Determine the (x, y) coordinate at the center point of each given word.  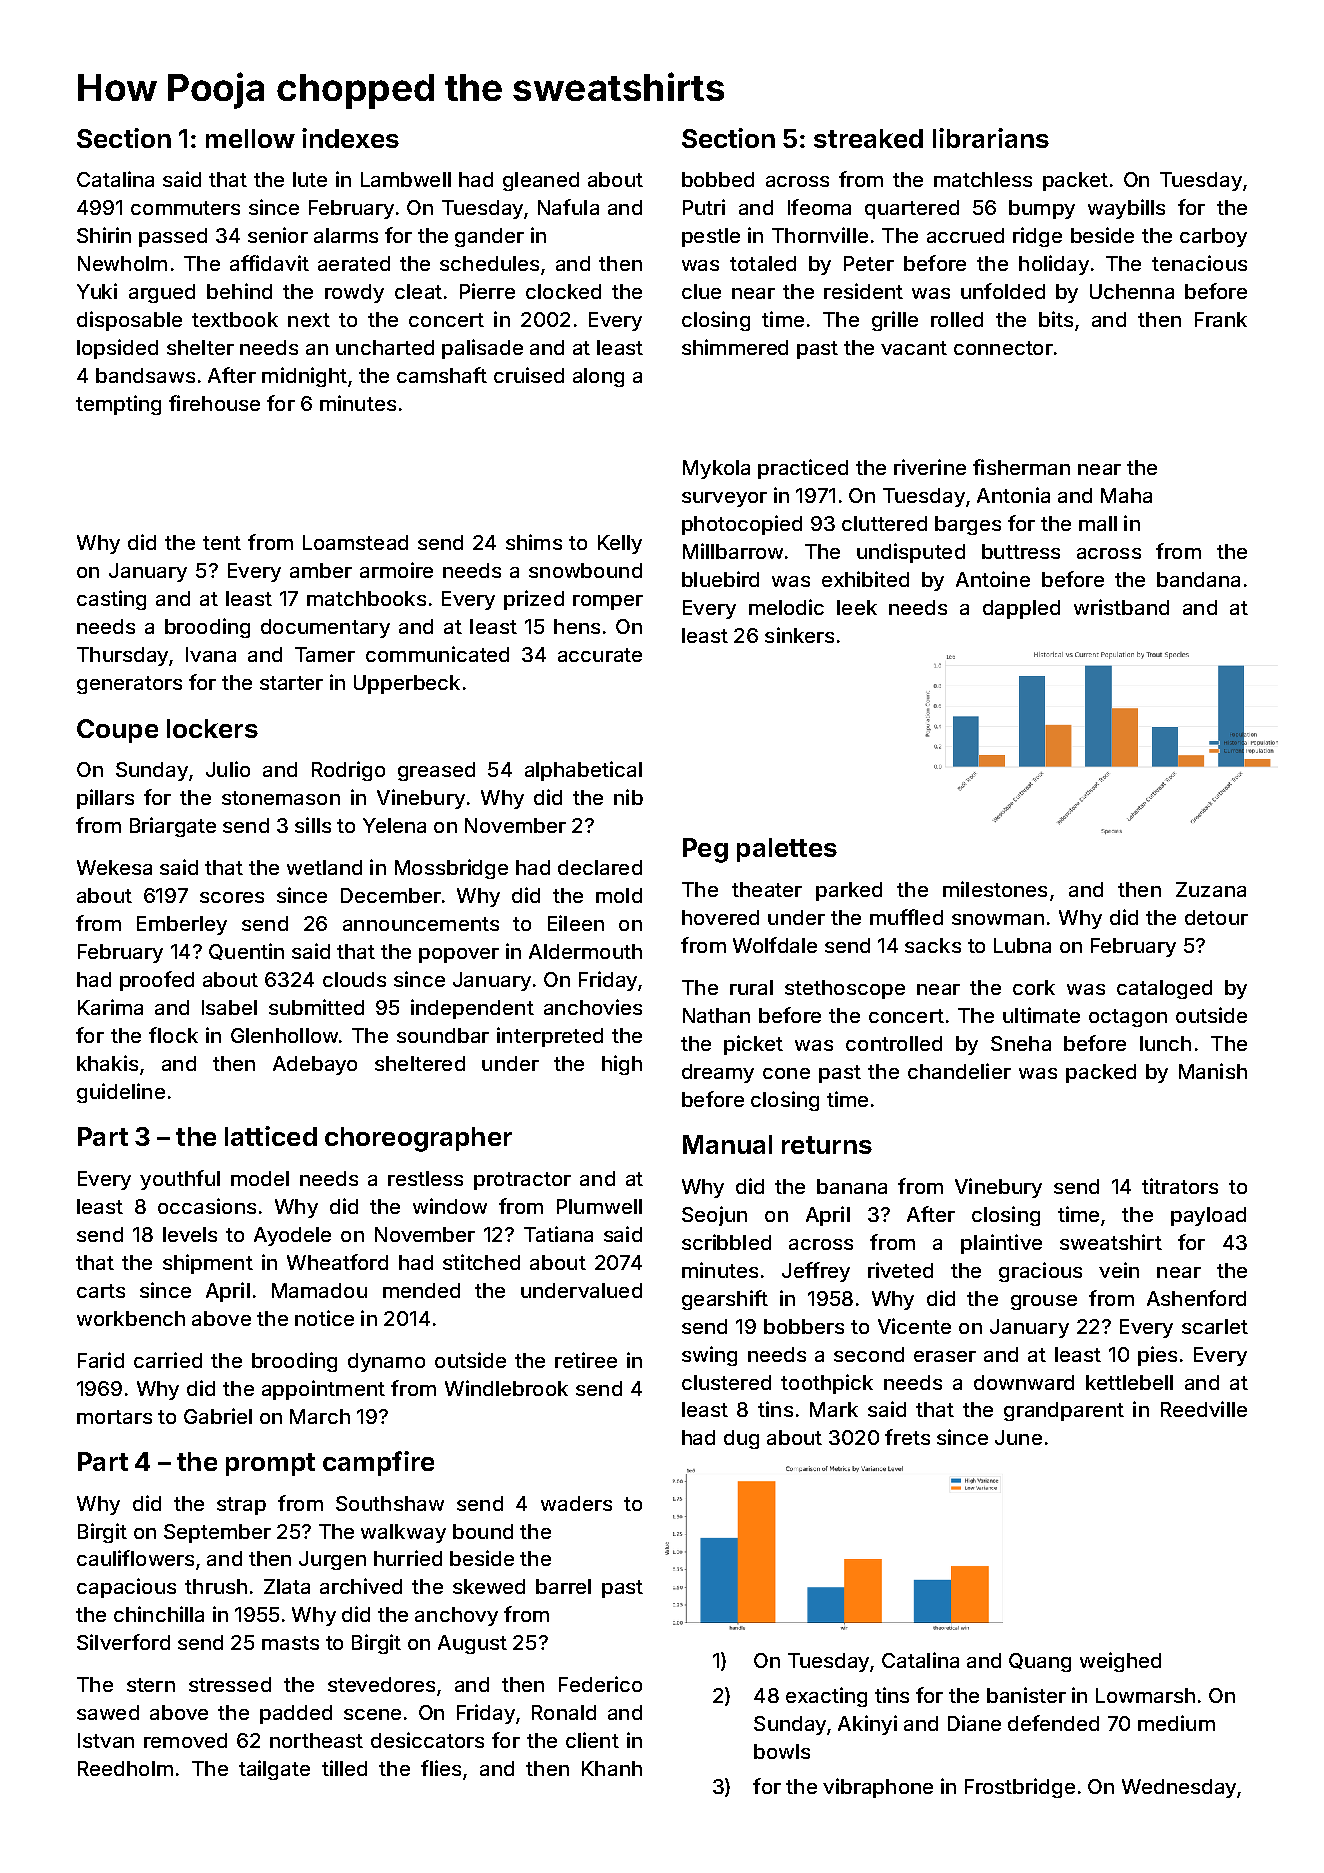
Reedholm (125, 1768)
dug (741, 1439)
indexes (350, 138)
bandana (1198, 579)
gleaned (541, 181)
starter (291, 683)
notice (324, 1318)
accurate (600, 655)
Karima (110, 1007)
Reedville (1204, 1409)
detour (1216, 917)
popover (459, 955)
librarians (991, 138)
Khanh (612, 1768)
